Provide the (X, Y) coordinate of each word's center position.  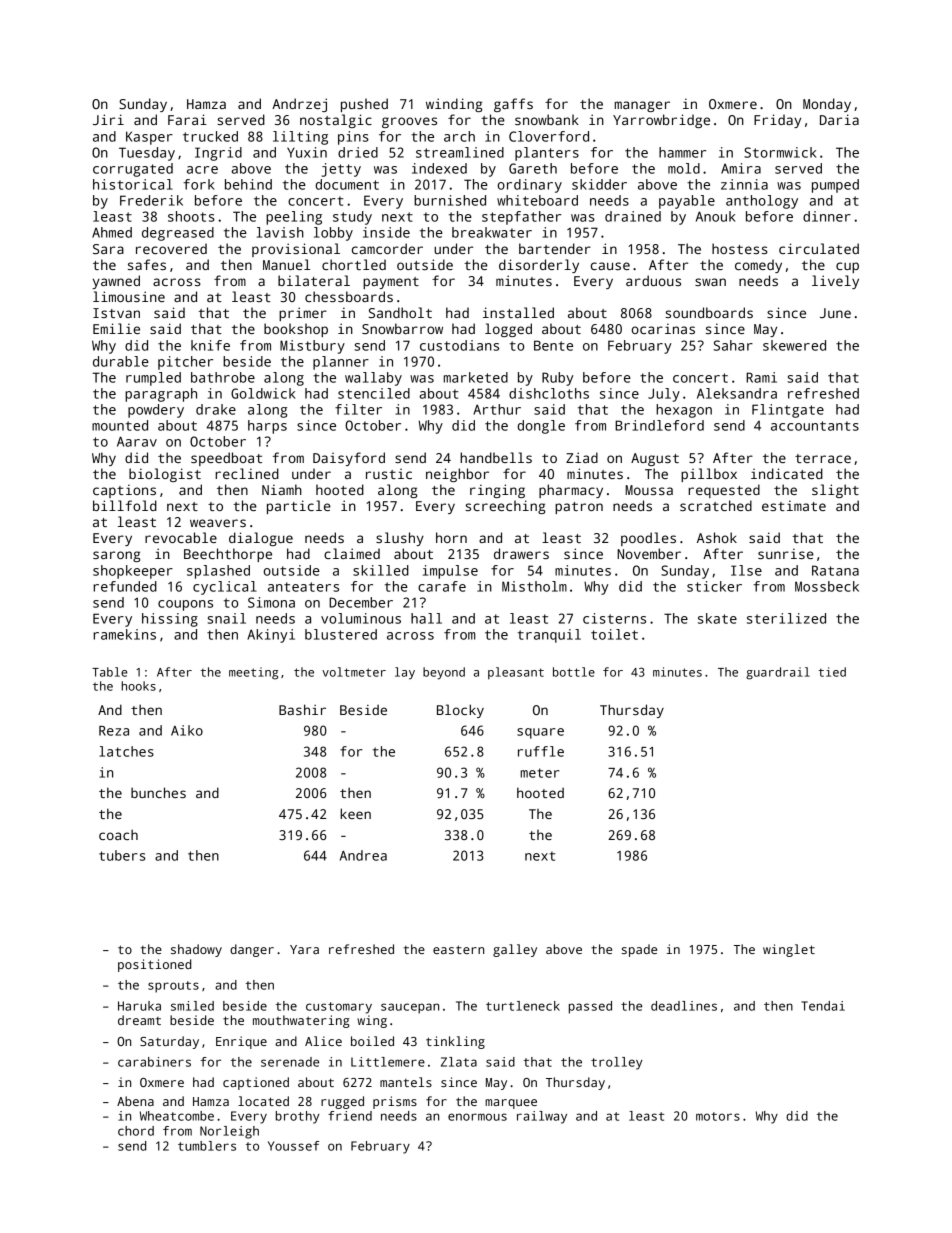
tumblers (207, 1146)
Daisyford (349, 459)
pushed (364, 105)
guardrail (778, 673)
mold (684, 168)
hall (426, 618)
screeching (505, 507)
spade (639, 950)
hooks (138, 686)
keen (355, 813)
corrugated (133, 170)
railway (542, 1117)
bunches (158, 792)
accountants (815, 426)
